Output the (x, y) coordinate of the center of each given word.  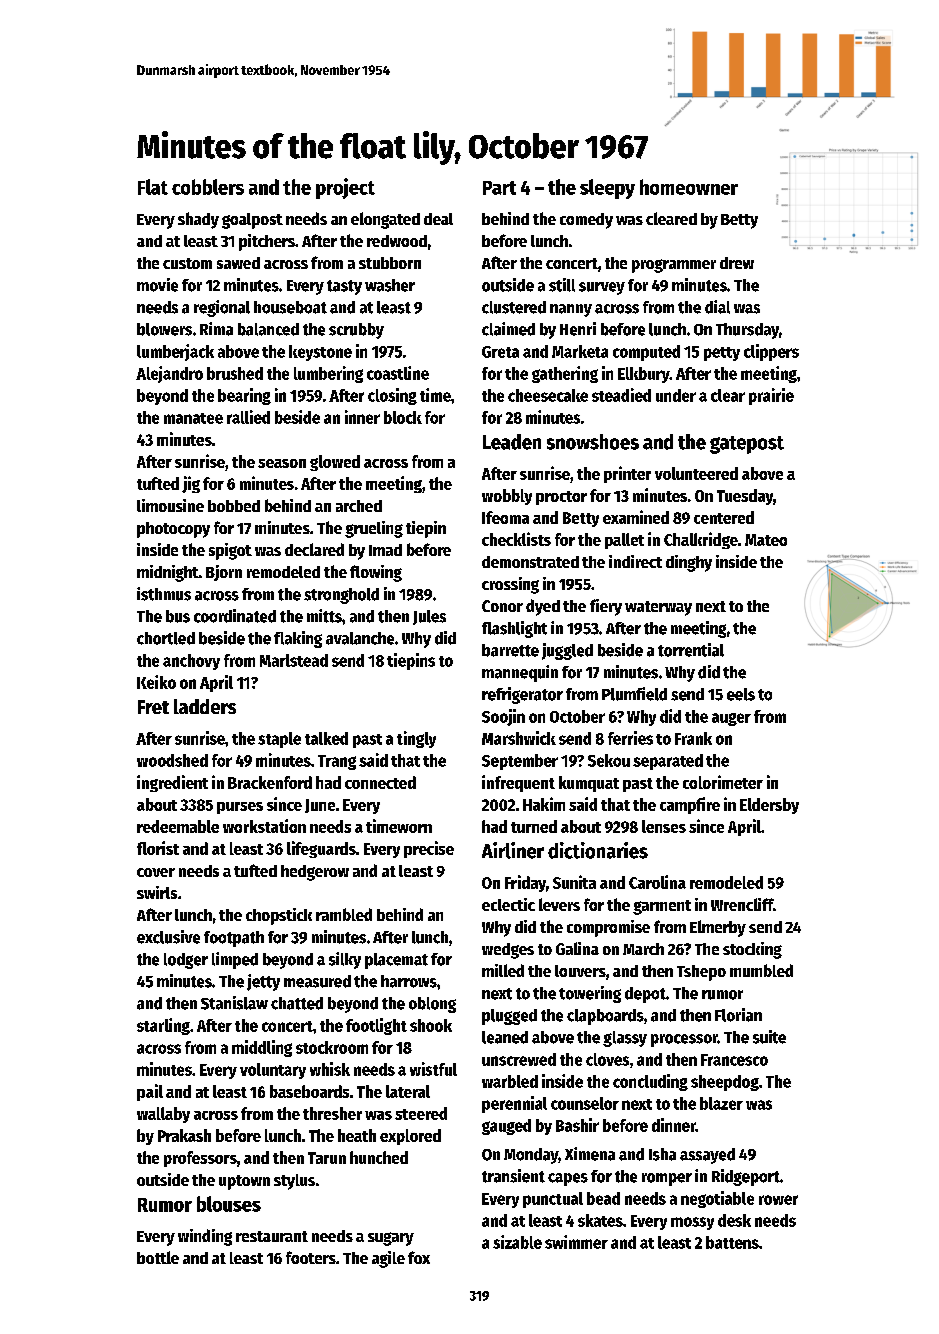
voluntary (273, 1071)
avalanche (360, 638)
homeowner (689, 187)
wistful (433, 1069)
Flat (153, 187)
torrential (691, 650)
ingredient (172, 783)
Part (499, 188)
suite (769, 1037)
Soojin (503, 717)
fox (419, 1257)
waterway (658, 608)
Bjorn (224, 573)
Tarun (327, 1158)
